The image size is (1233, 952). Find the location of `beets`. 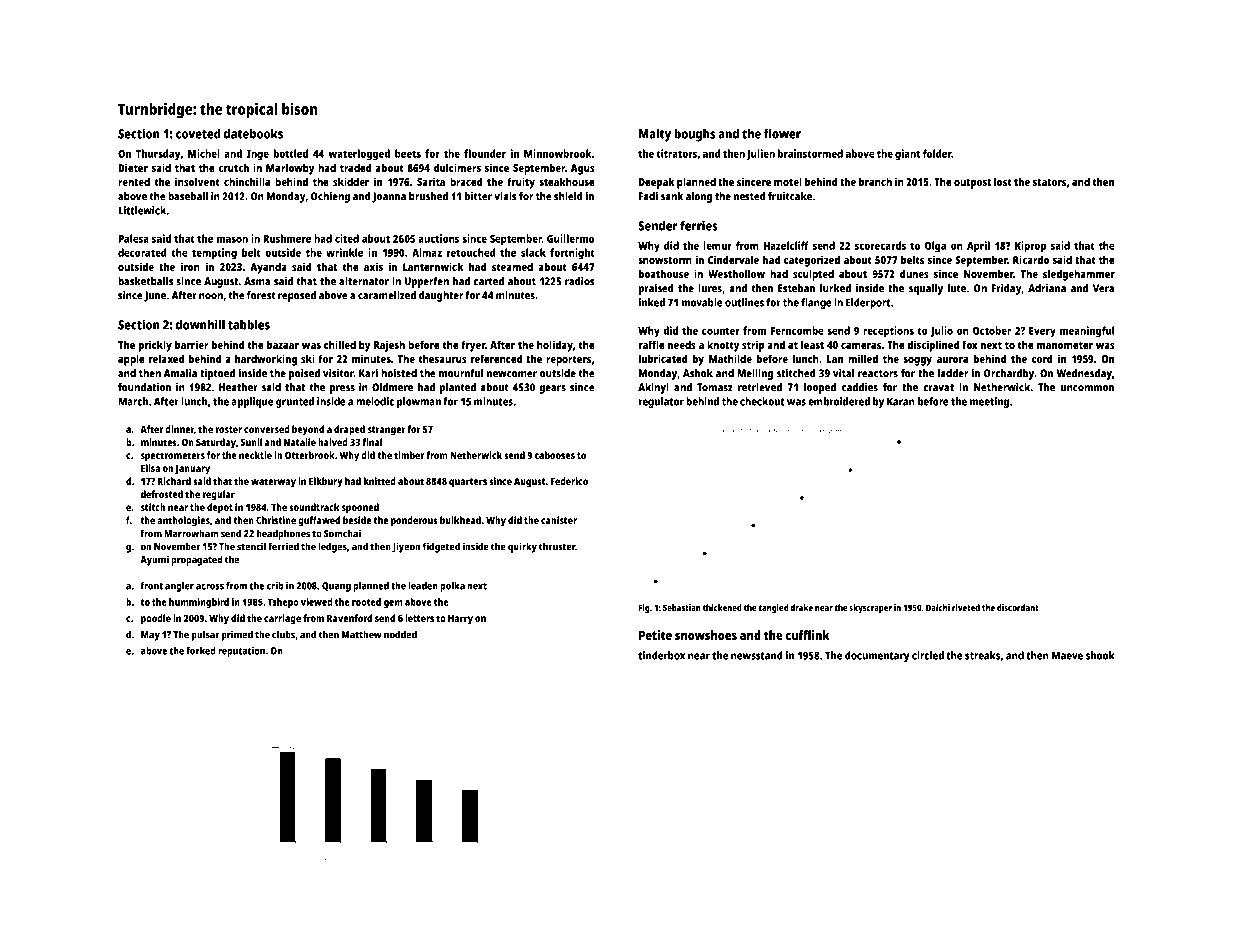

beets is located at coordinates (408, 153).
